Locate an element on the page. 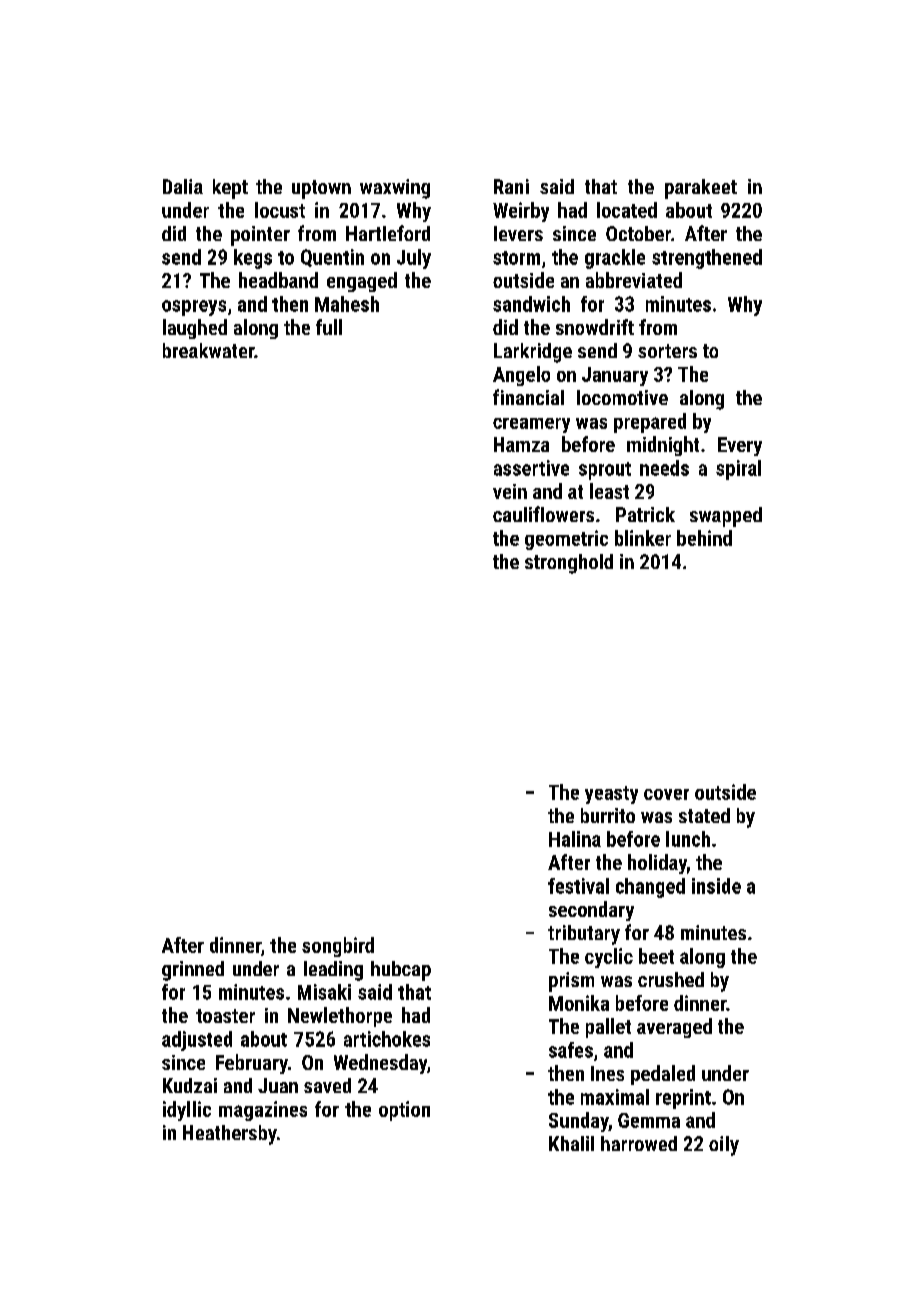 Image resolution: width=924 pixels, height=1311 pixels. Heathersby is located at coordinates (230, 1135).
